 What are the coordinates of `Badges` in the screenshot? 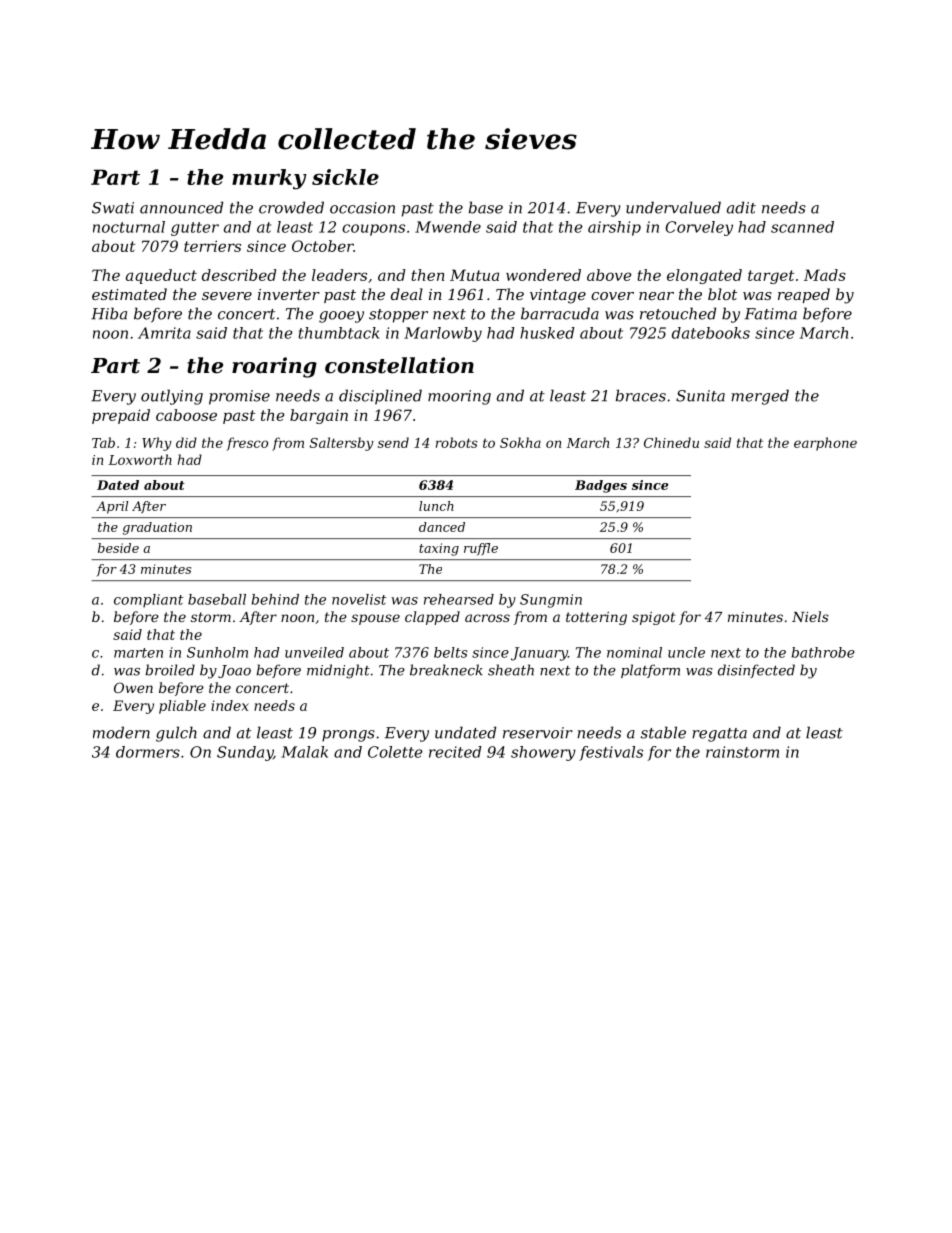 It's located at (601, 486).
